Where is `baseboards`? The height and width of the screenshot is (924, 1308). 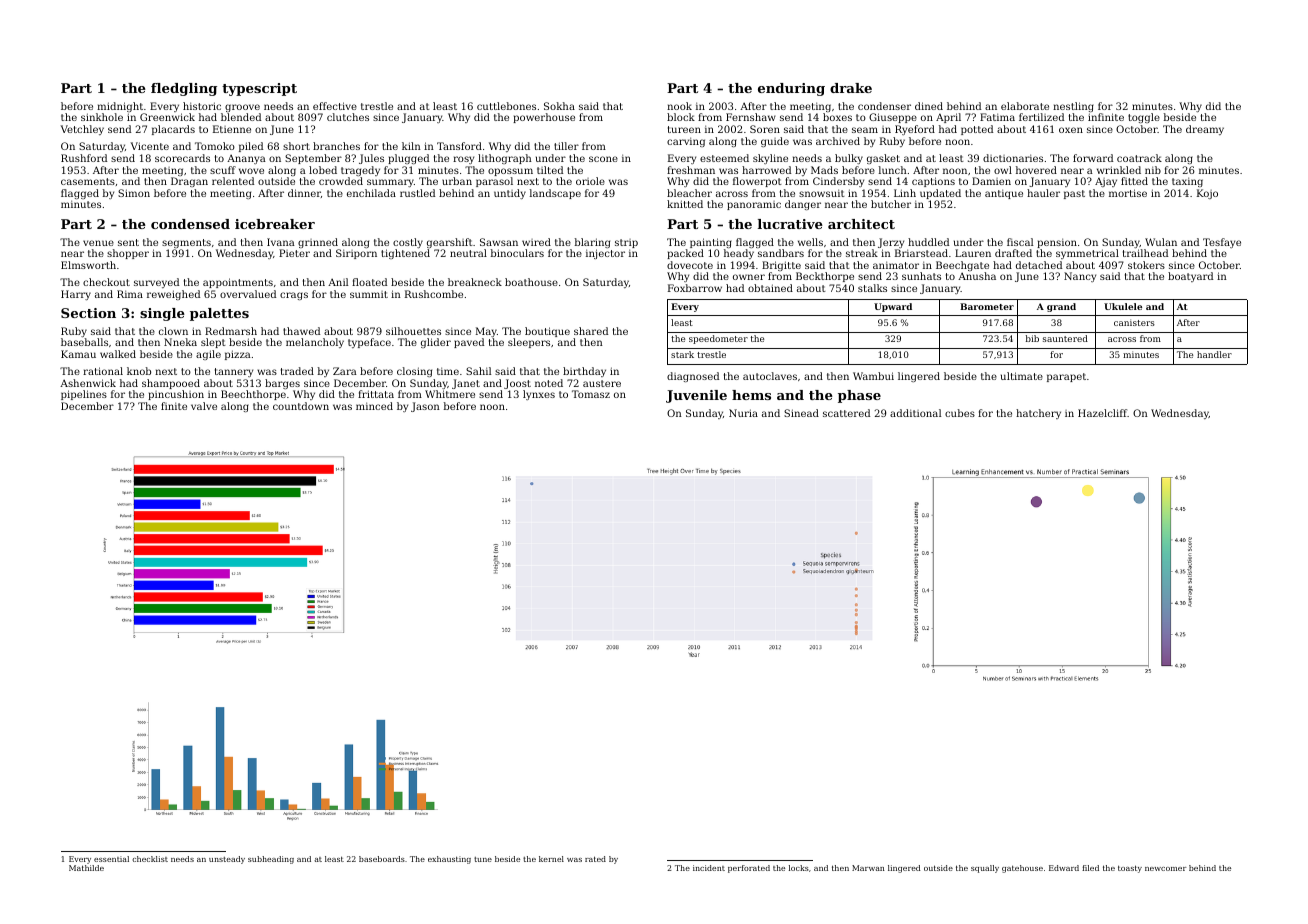
baseboards is located at coordinates (382, 859).
